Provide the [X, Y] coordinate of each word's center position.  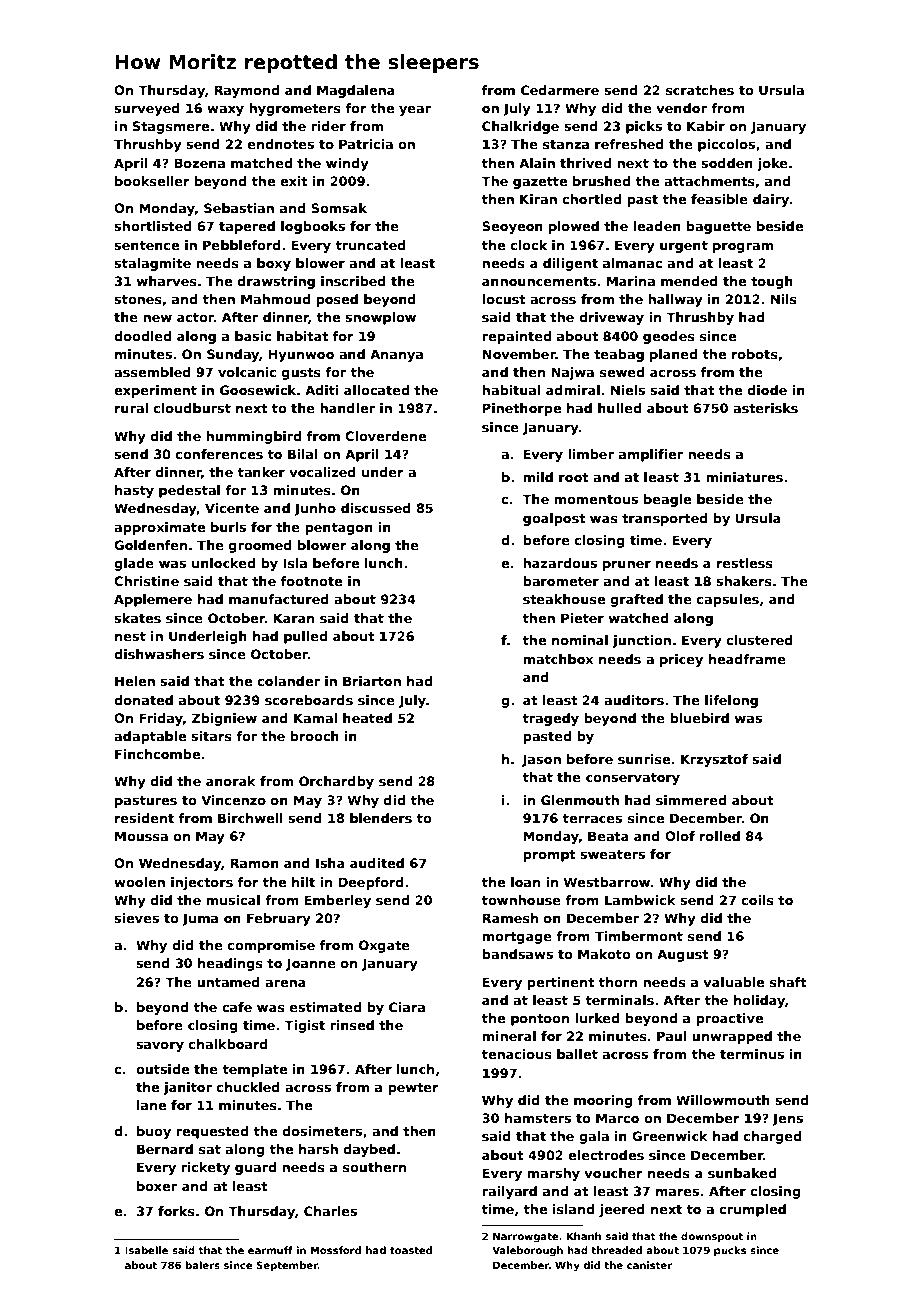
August [683, 955]
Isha [330, 863]
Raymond [247, 91]
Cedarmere [560, 90]
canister [650, 1265]
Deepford [371, 883]
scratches [700, 90]
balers [203, 1265]
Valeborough [527, 1251]
